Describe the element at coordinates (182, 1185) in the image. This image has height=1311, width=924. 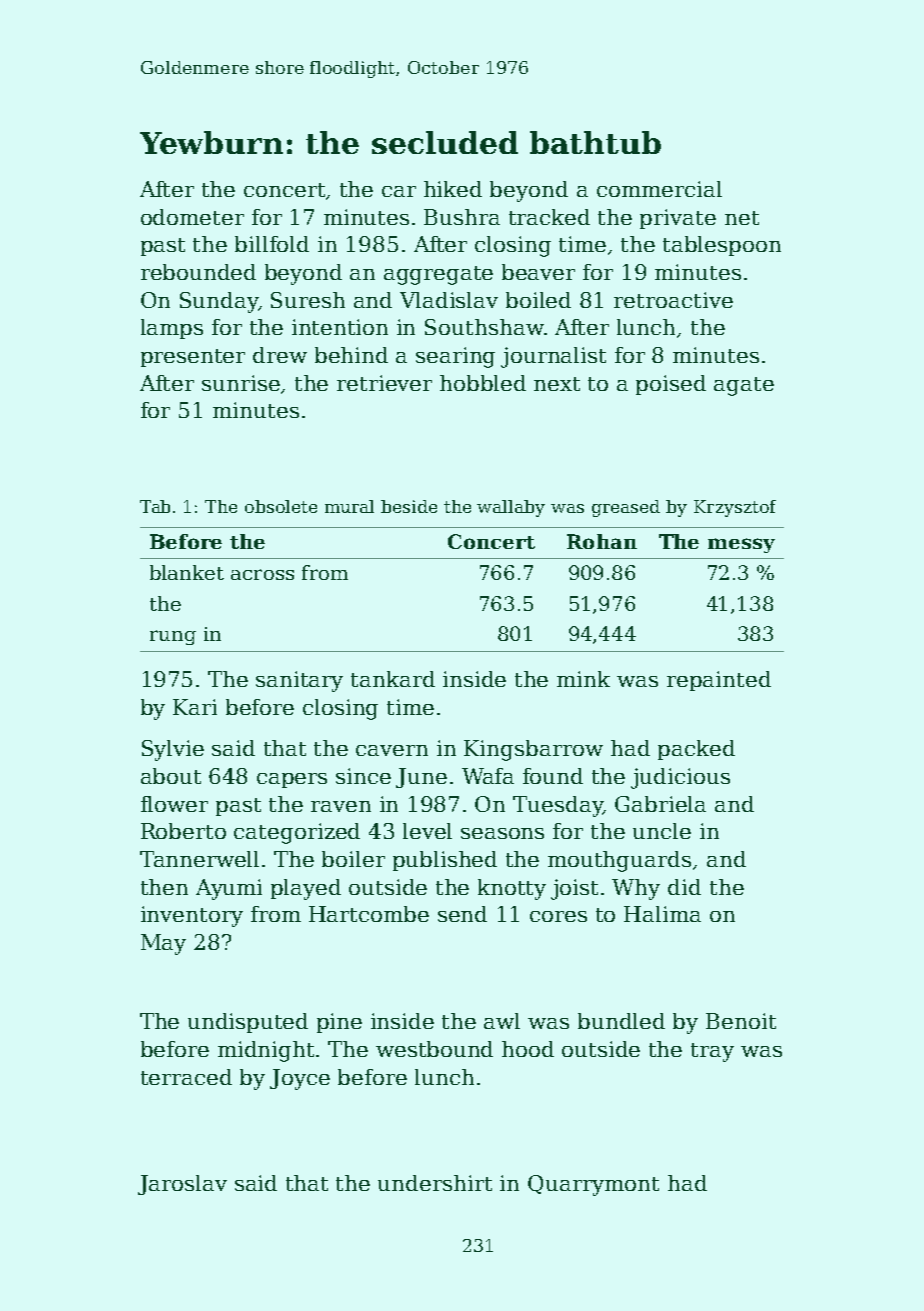
I see `Jaroslav` at that location.
